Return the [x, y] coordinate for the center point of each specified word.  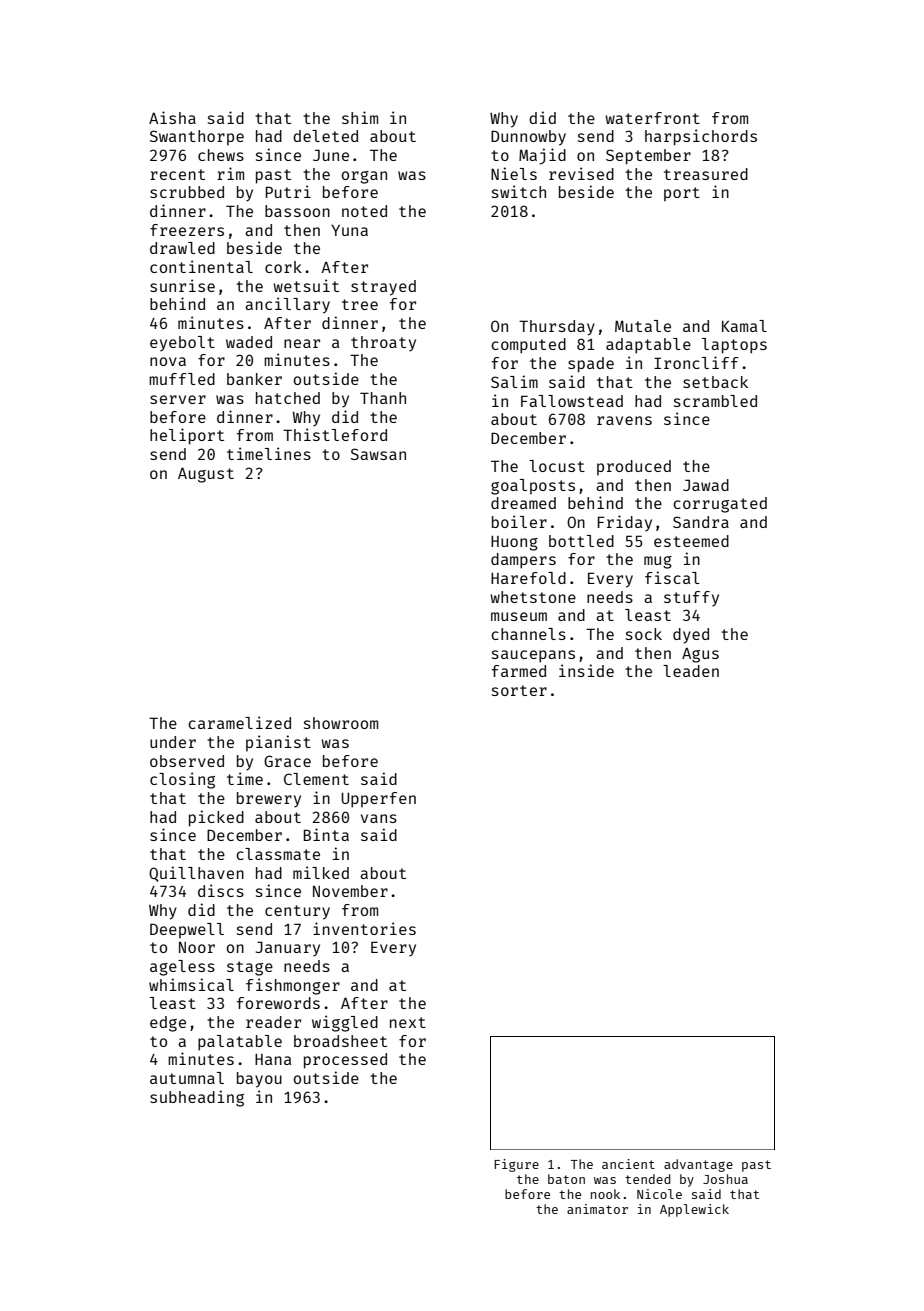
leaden [691, 671]
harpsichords [701, 137]
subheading [197, 1098]
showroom [341, 723]
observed [187, 761]
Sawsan [378, 454]
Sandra [701, 522]
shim [360, 117]
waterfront [652, 118]
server [178, 399]
